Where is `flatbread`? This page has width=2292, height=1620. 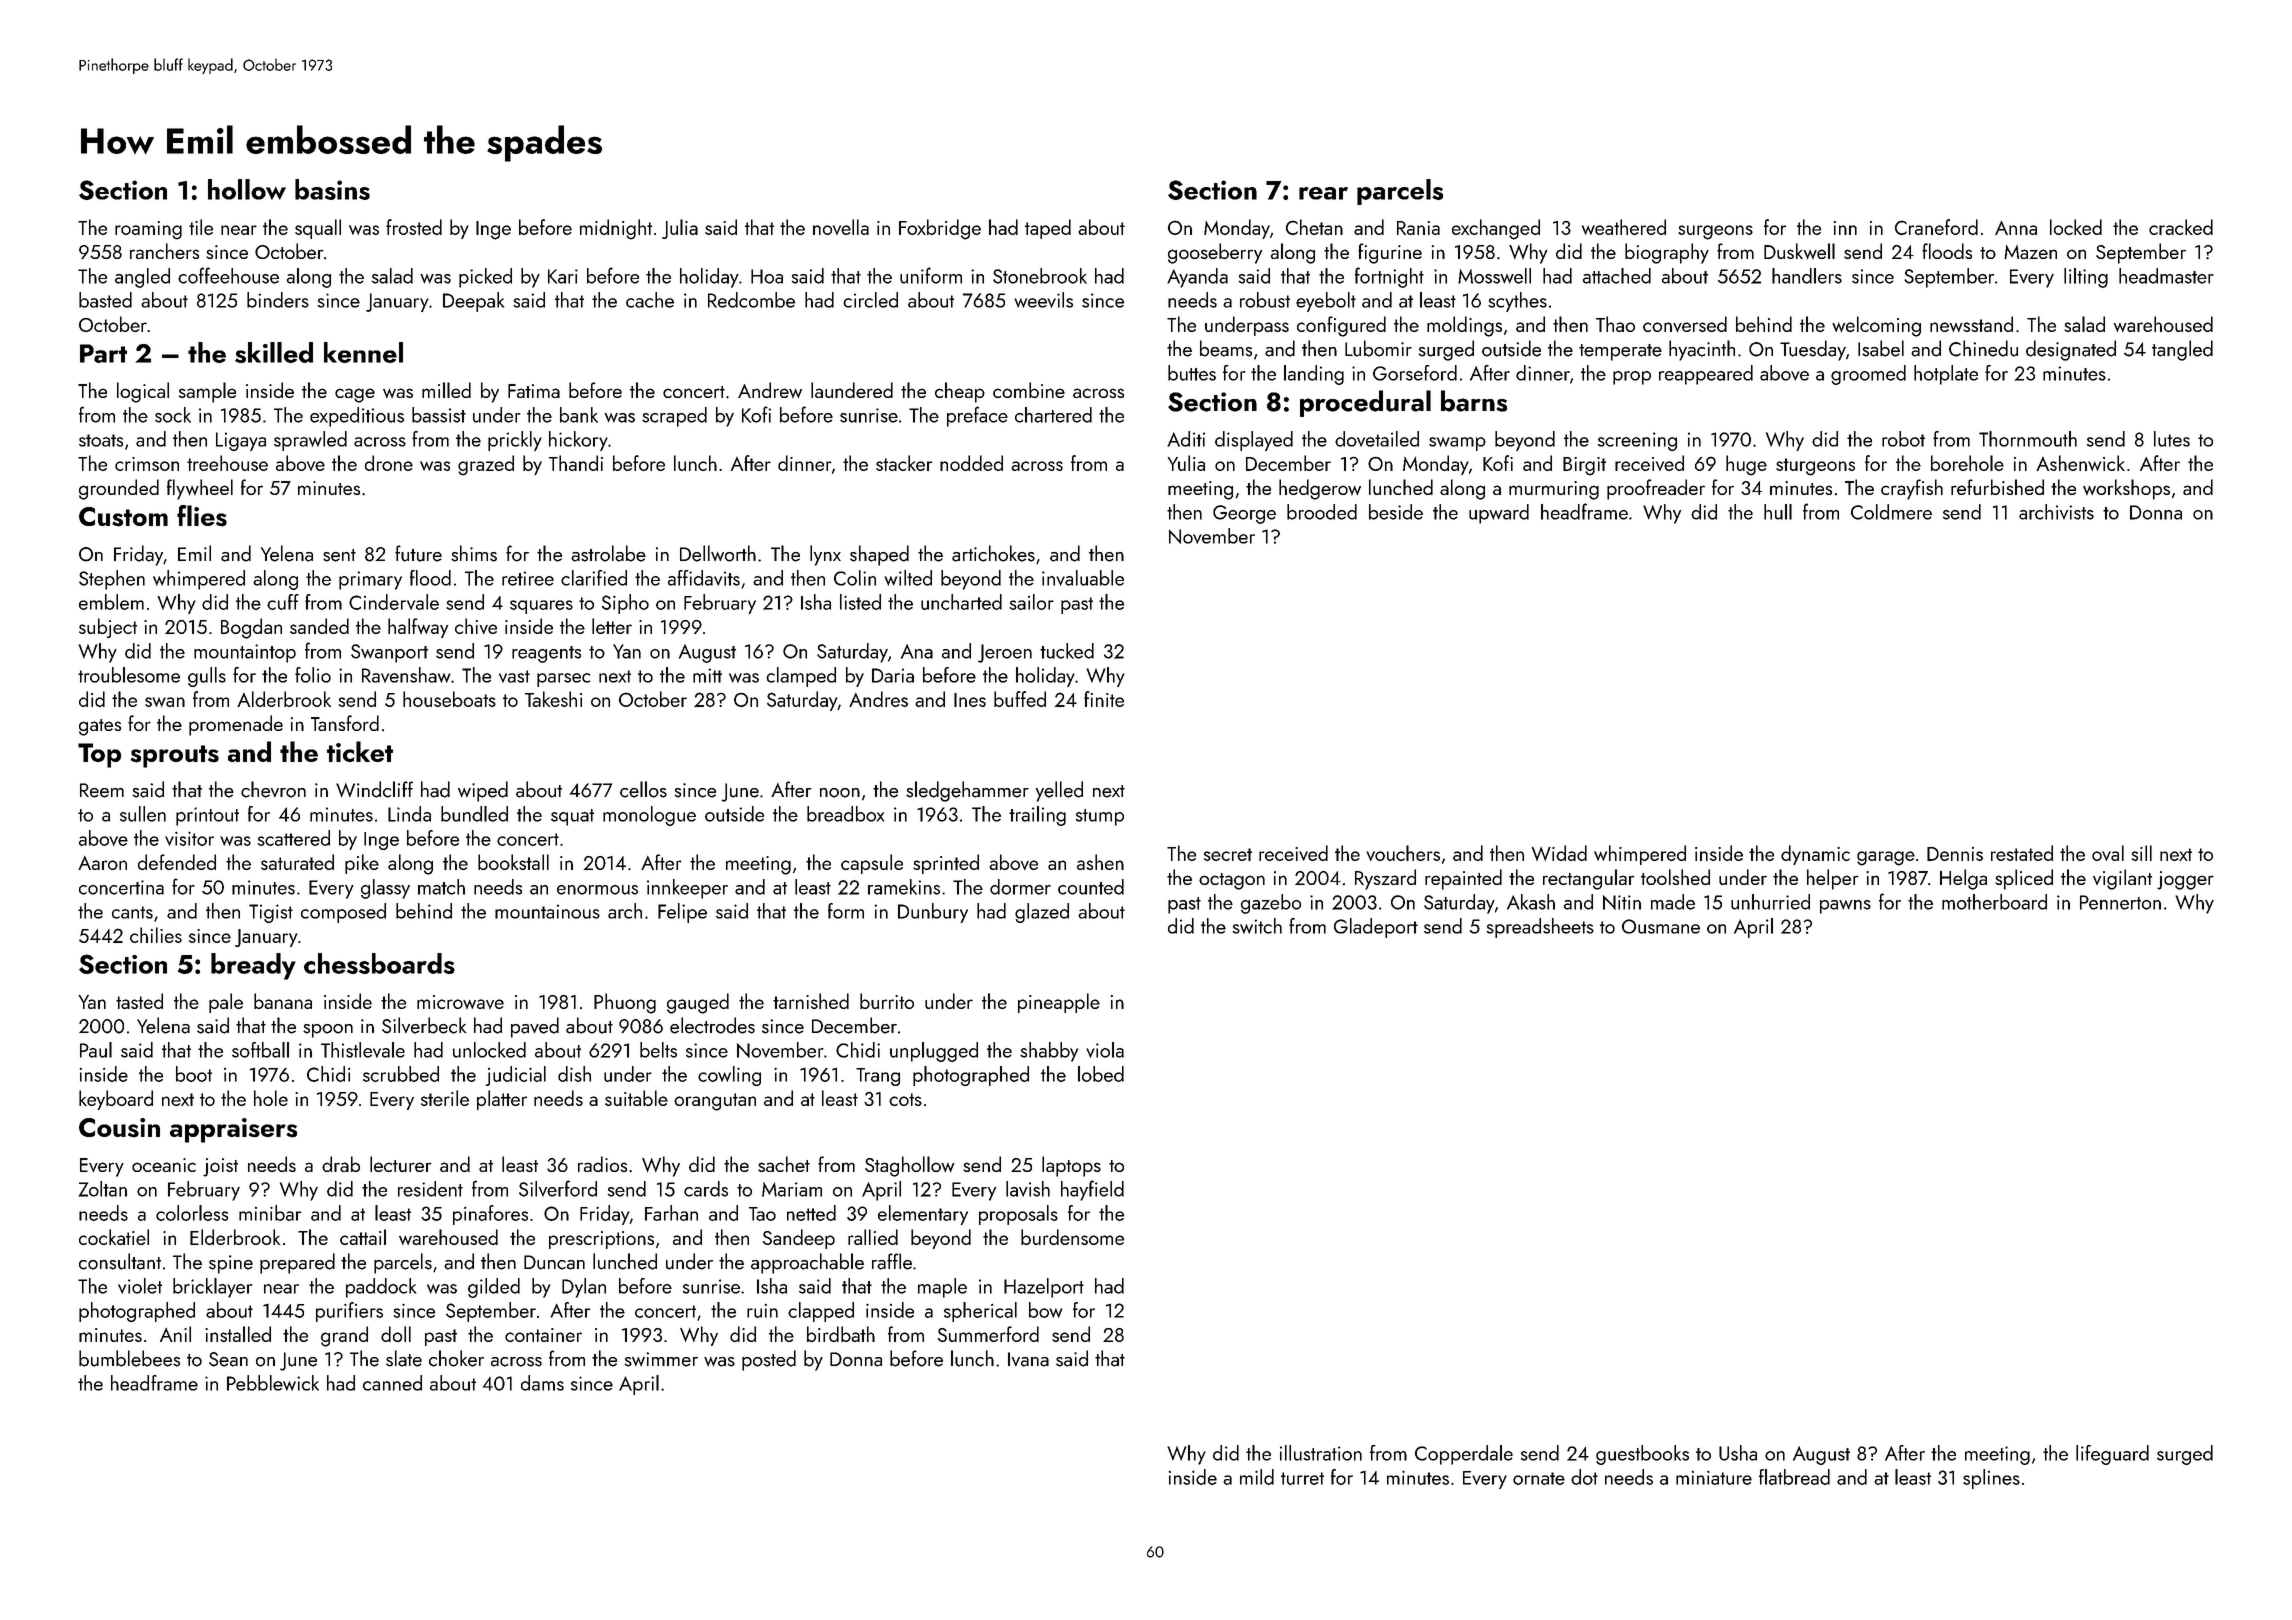 flatbread is located at coordinates (1794, 1477).
